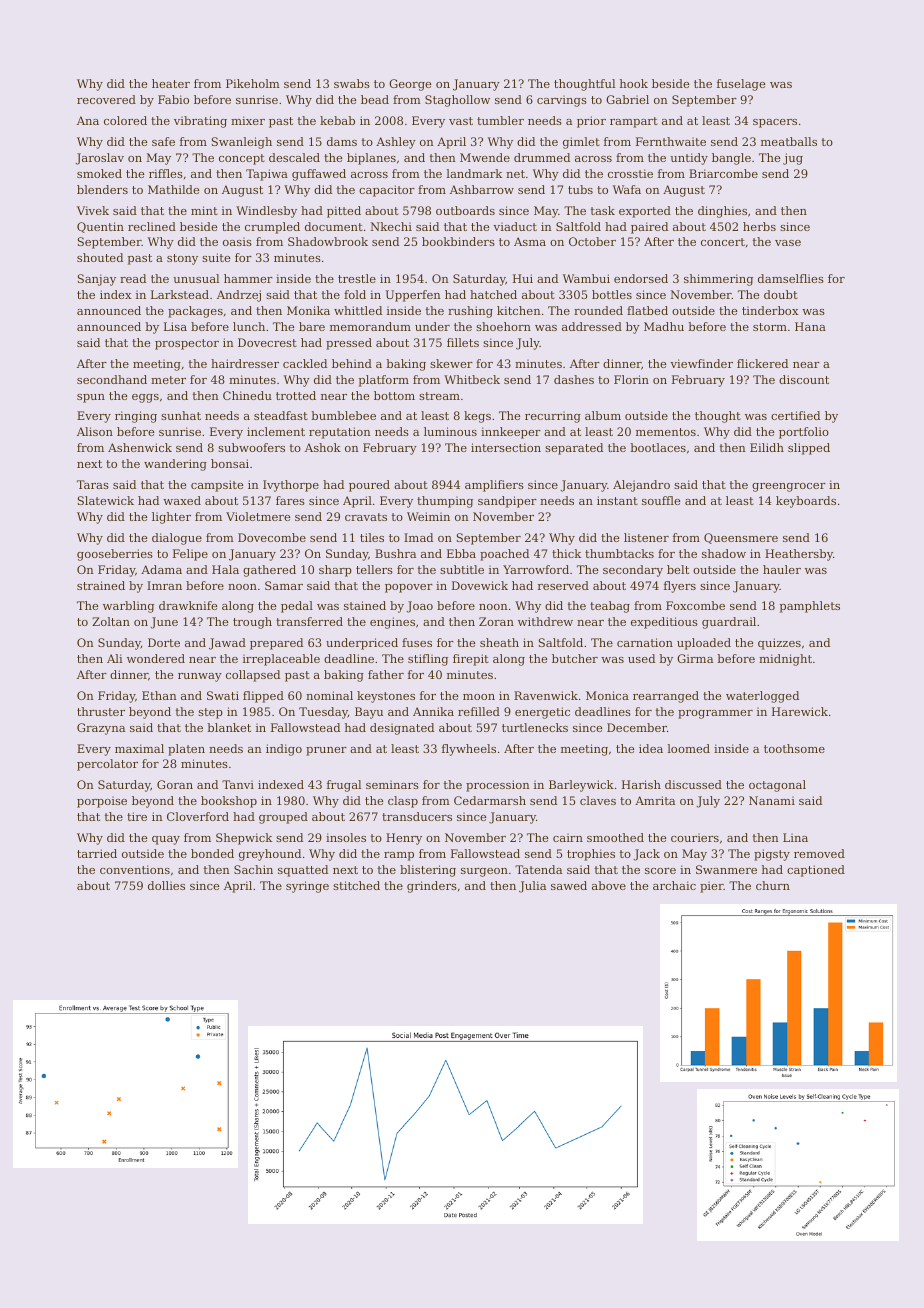 The width and height of the page is (924, 1308). Describe the element at coordinates (159, 695) in the page. I see `Ethan` at that location.
